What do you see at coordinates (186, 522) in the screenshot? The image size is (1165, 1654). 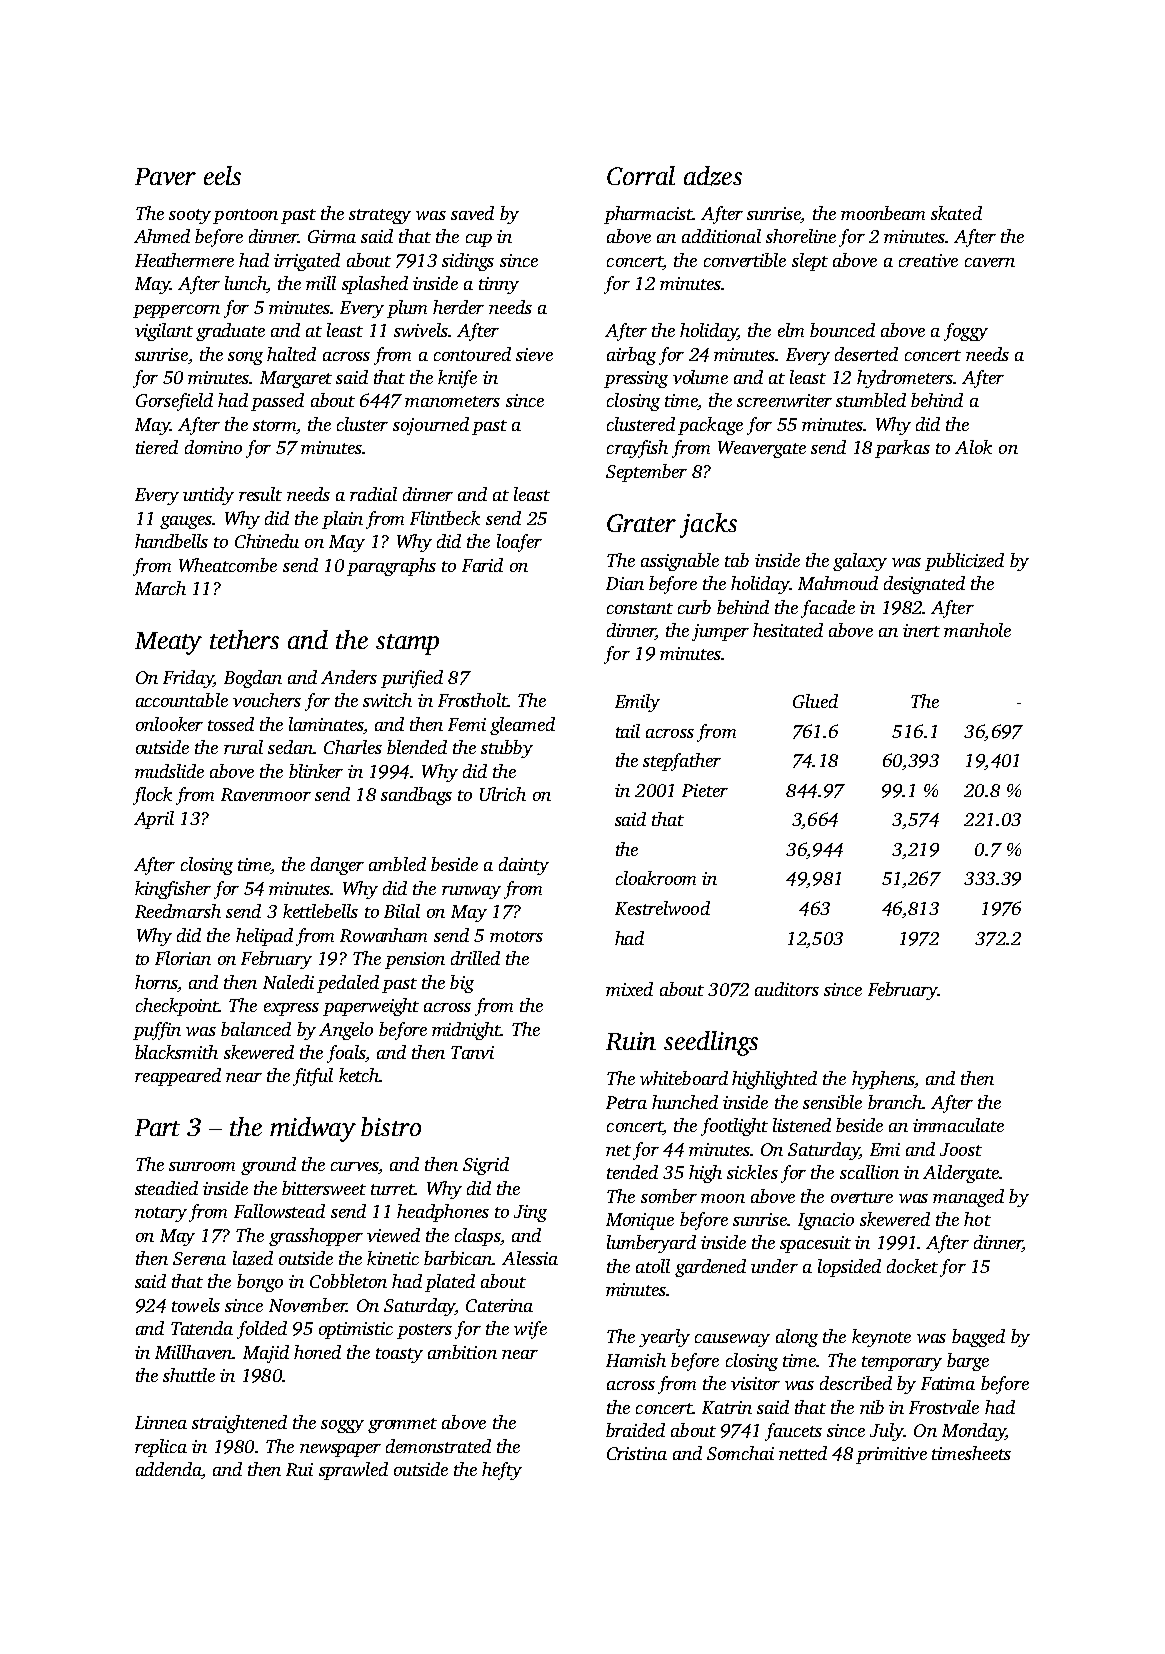 I see `gauges` at bounding box center [186, 522].
